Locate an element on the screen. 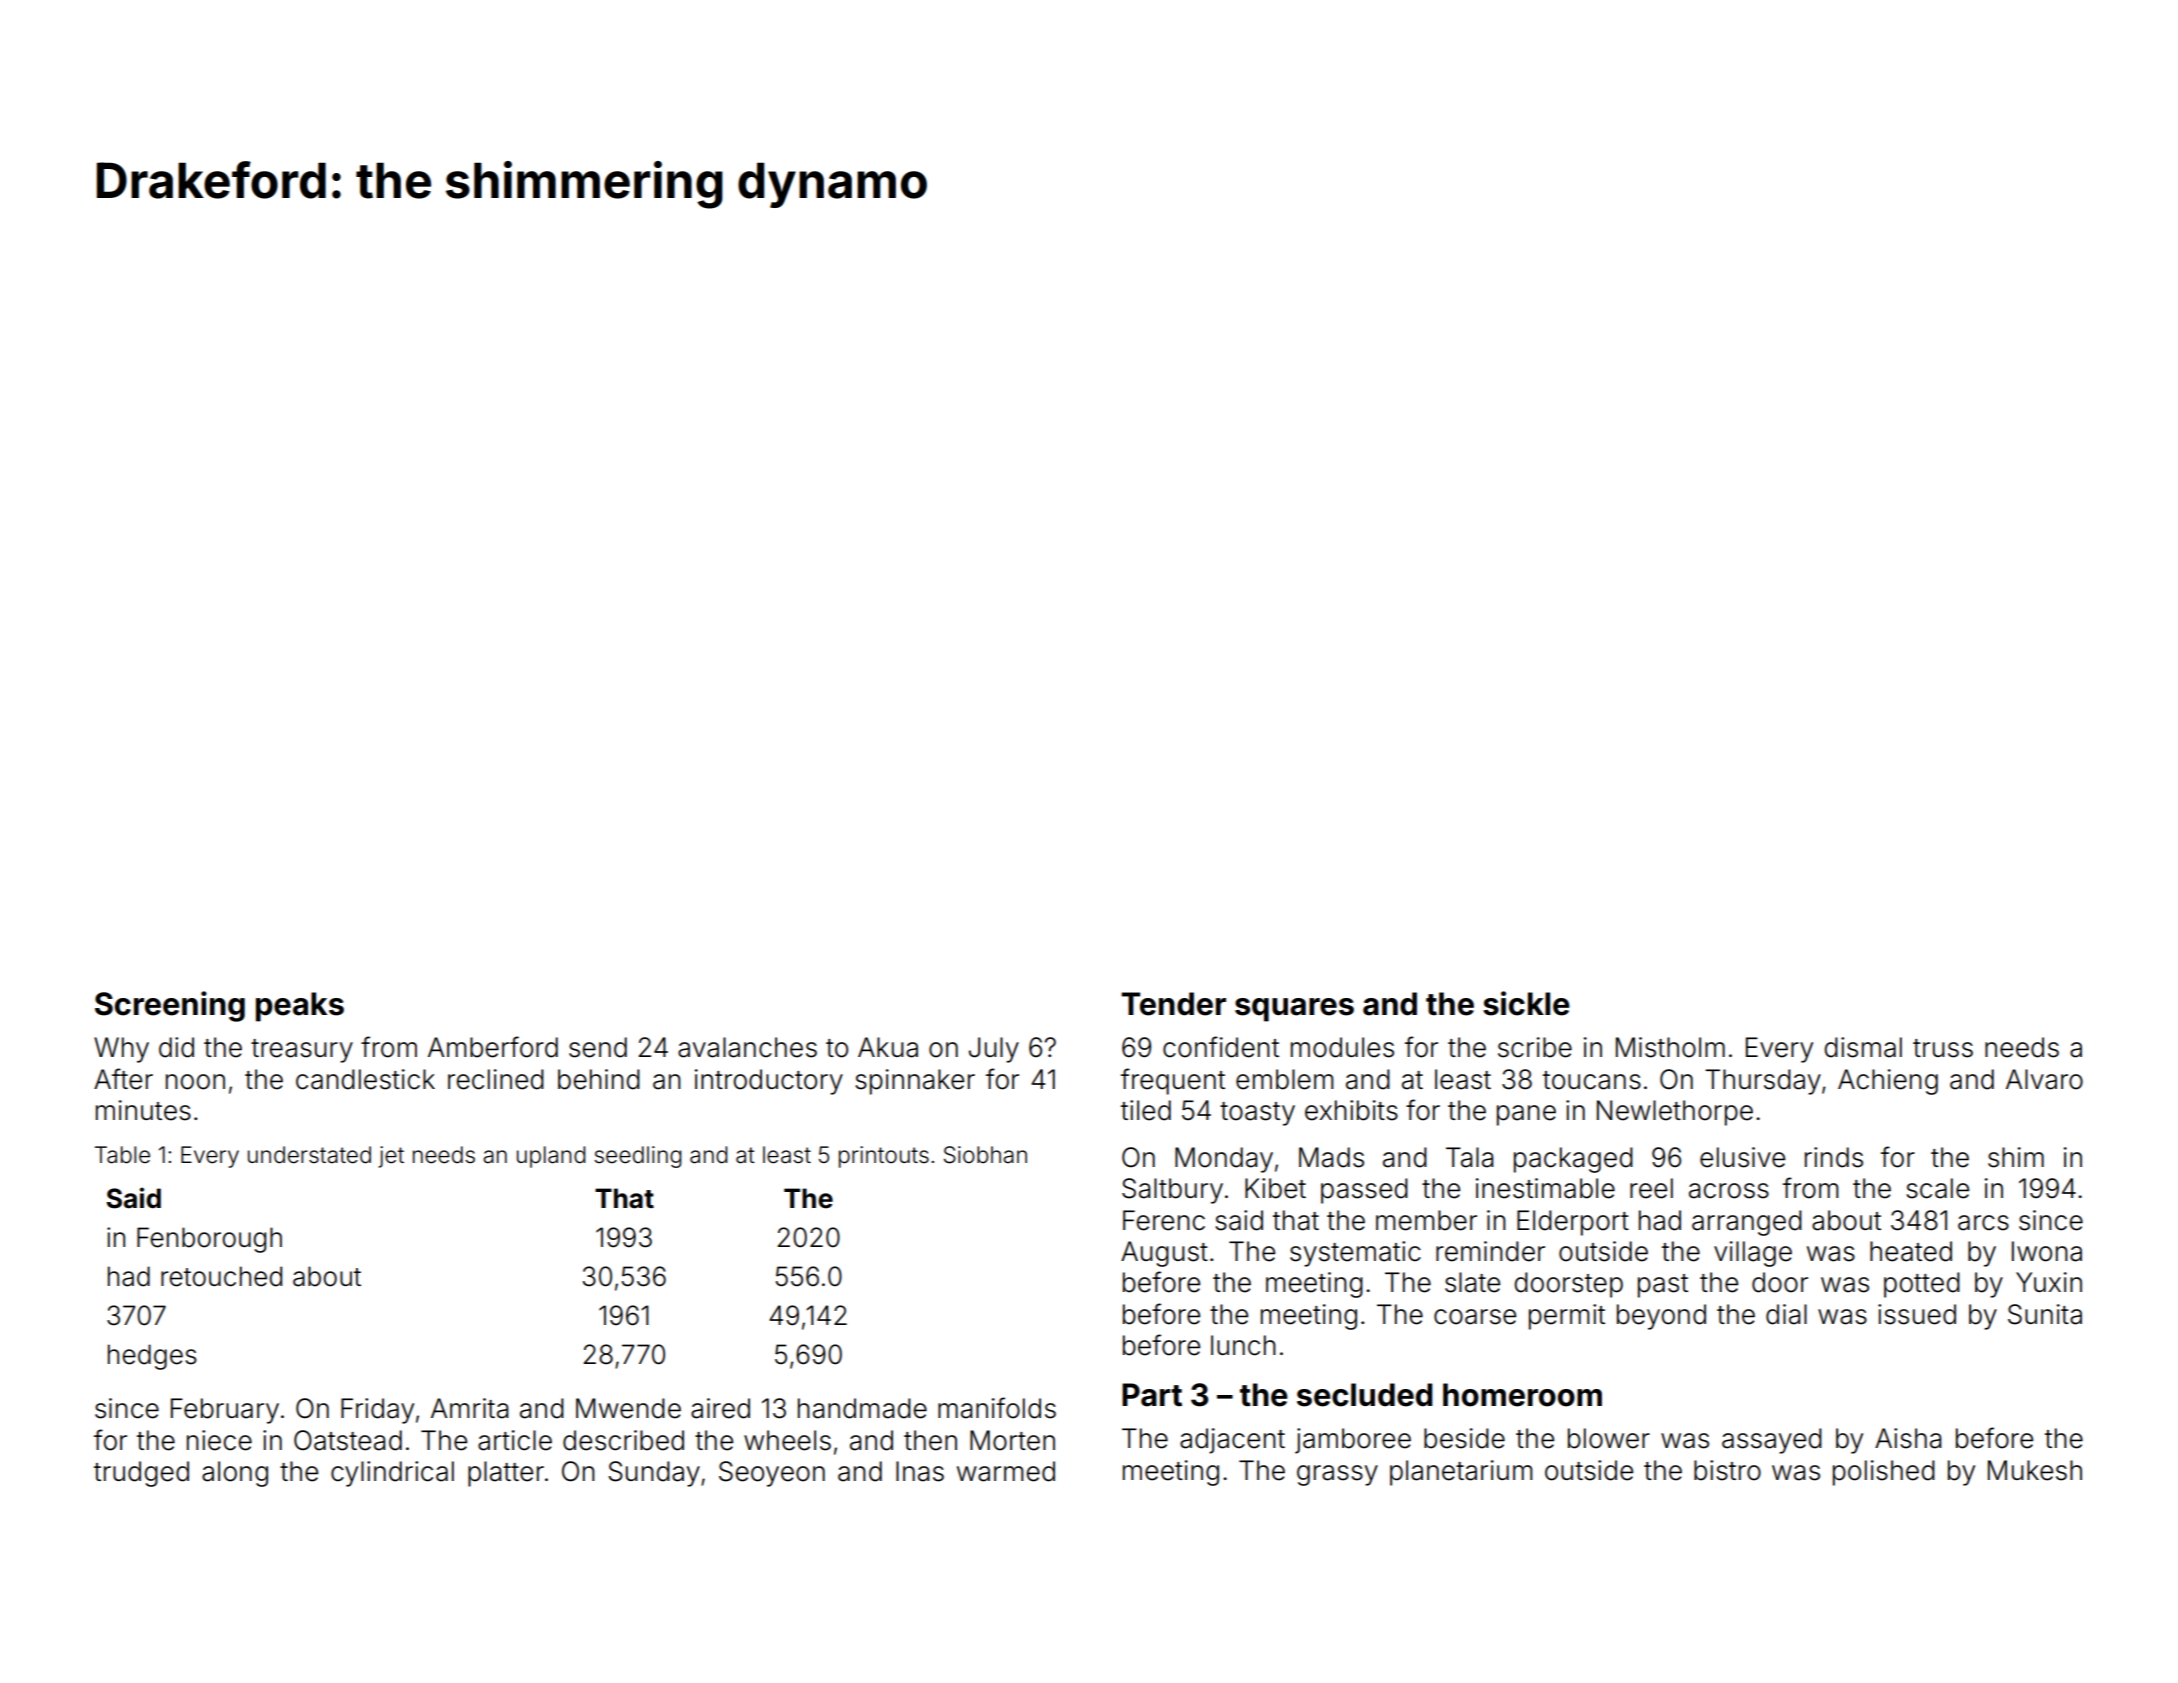  systematic is located at coordinates (1355, 1254).
